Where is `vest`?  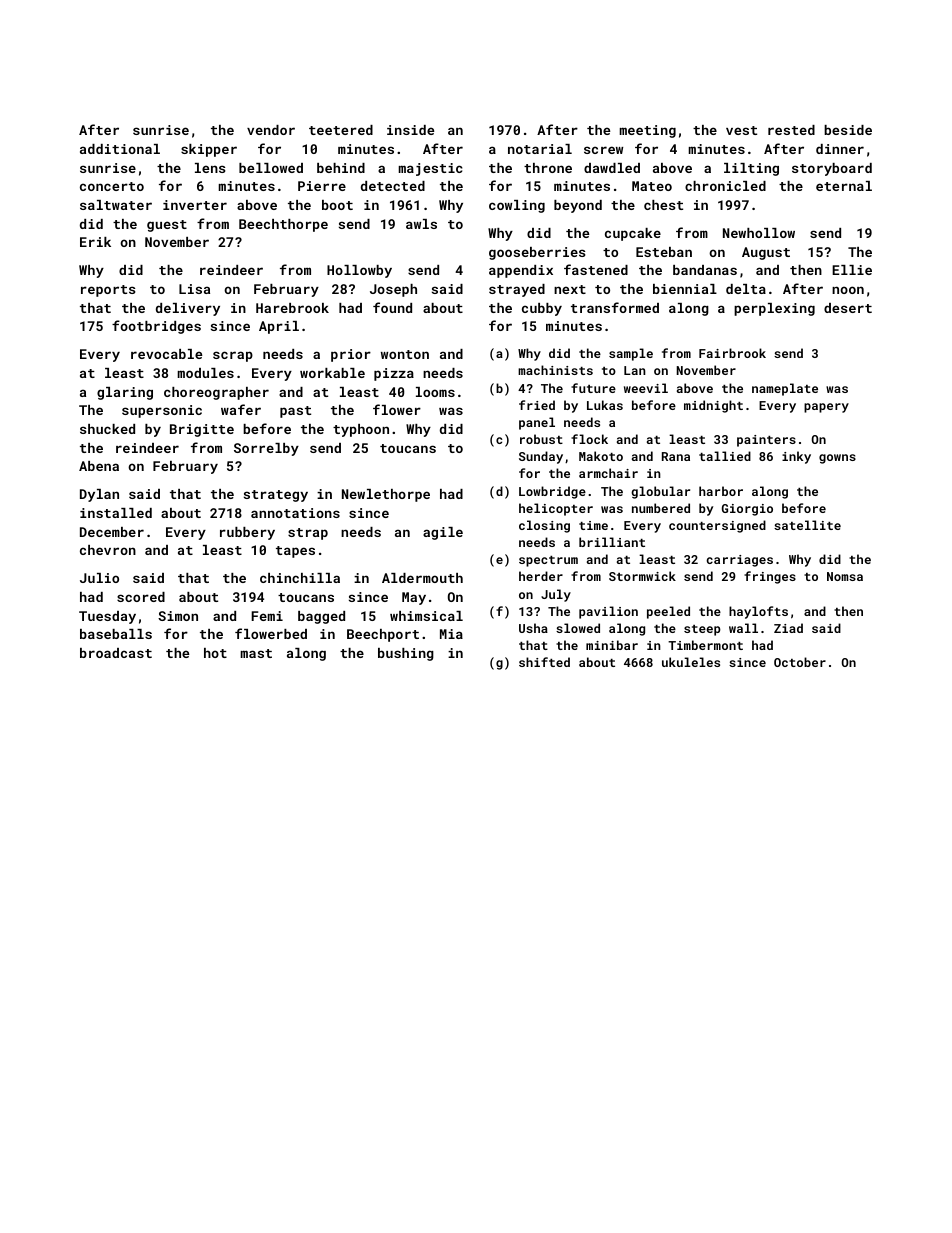
vest is located at coordinates (741, 130).
